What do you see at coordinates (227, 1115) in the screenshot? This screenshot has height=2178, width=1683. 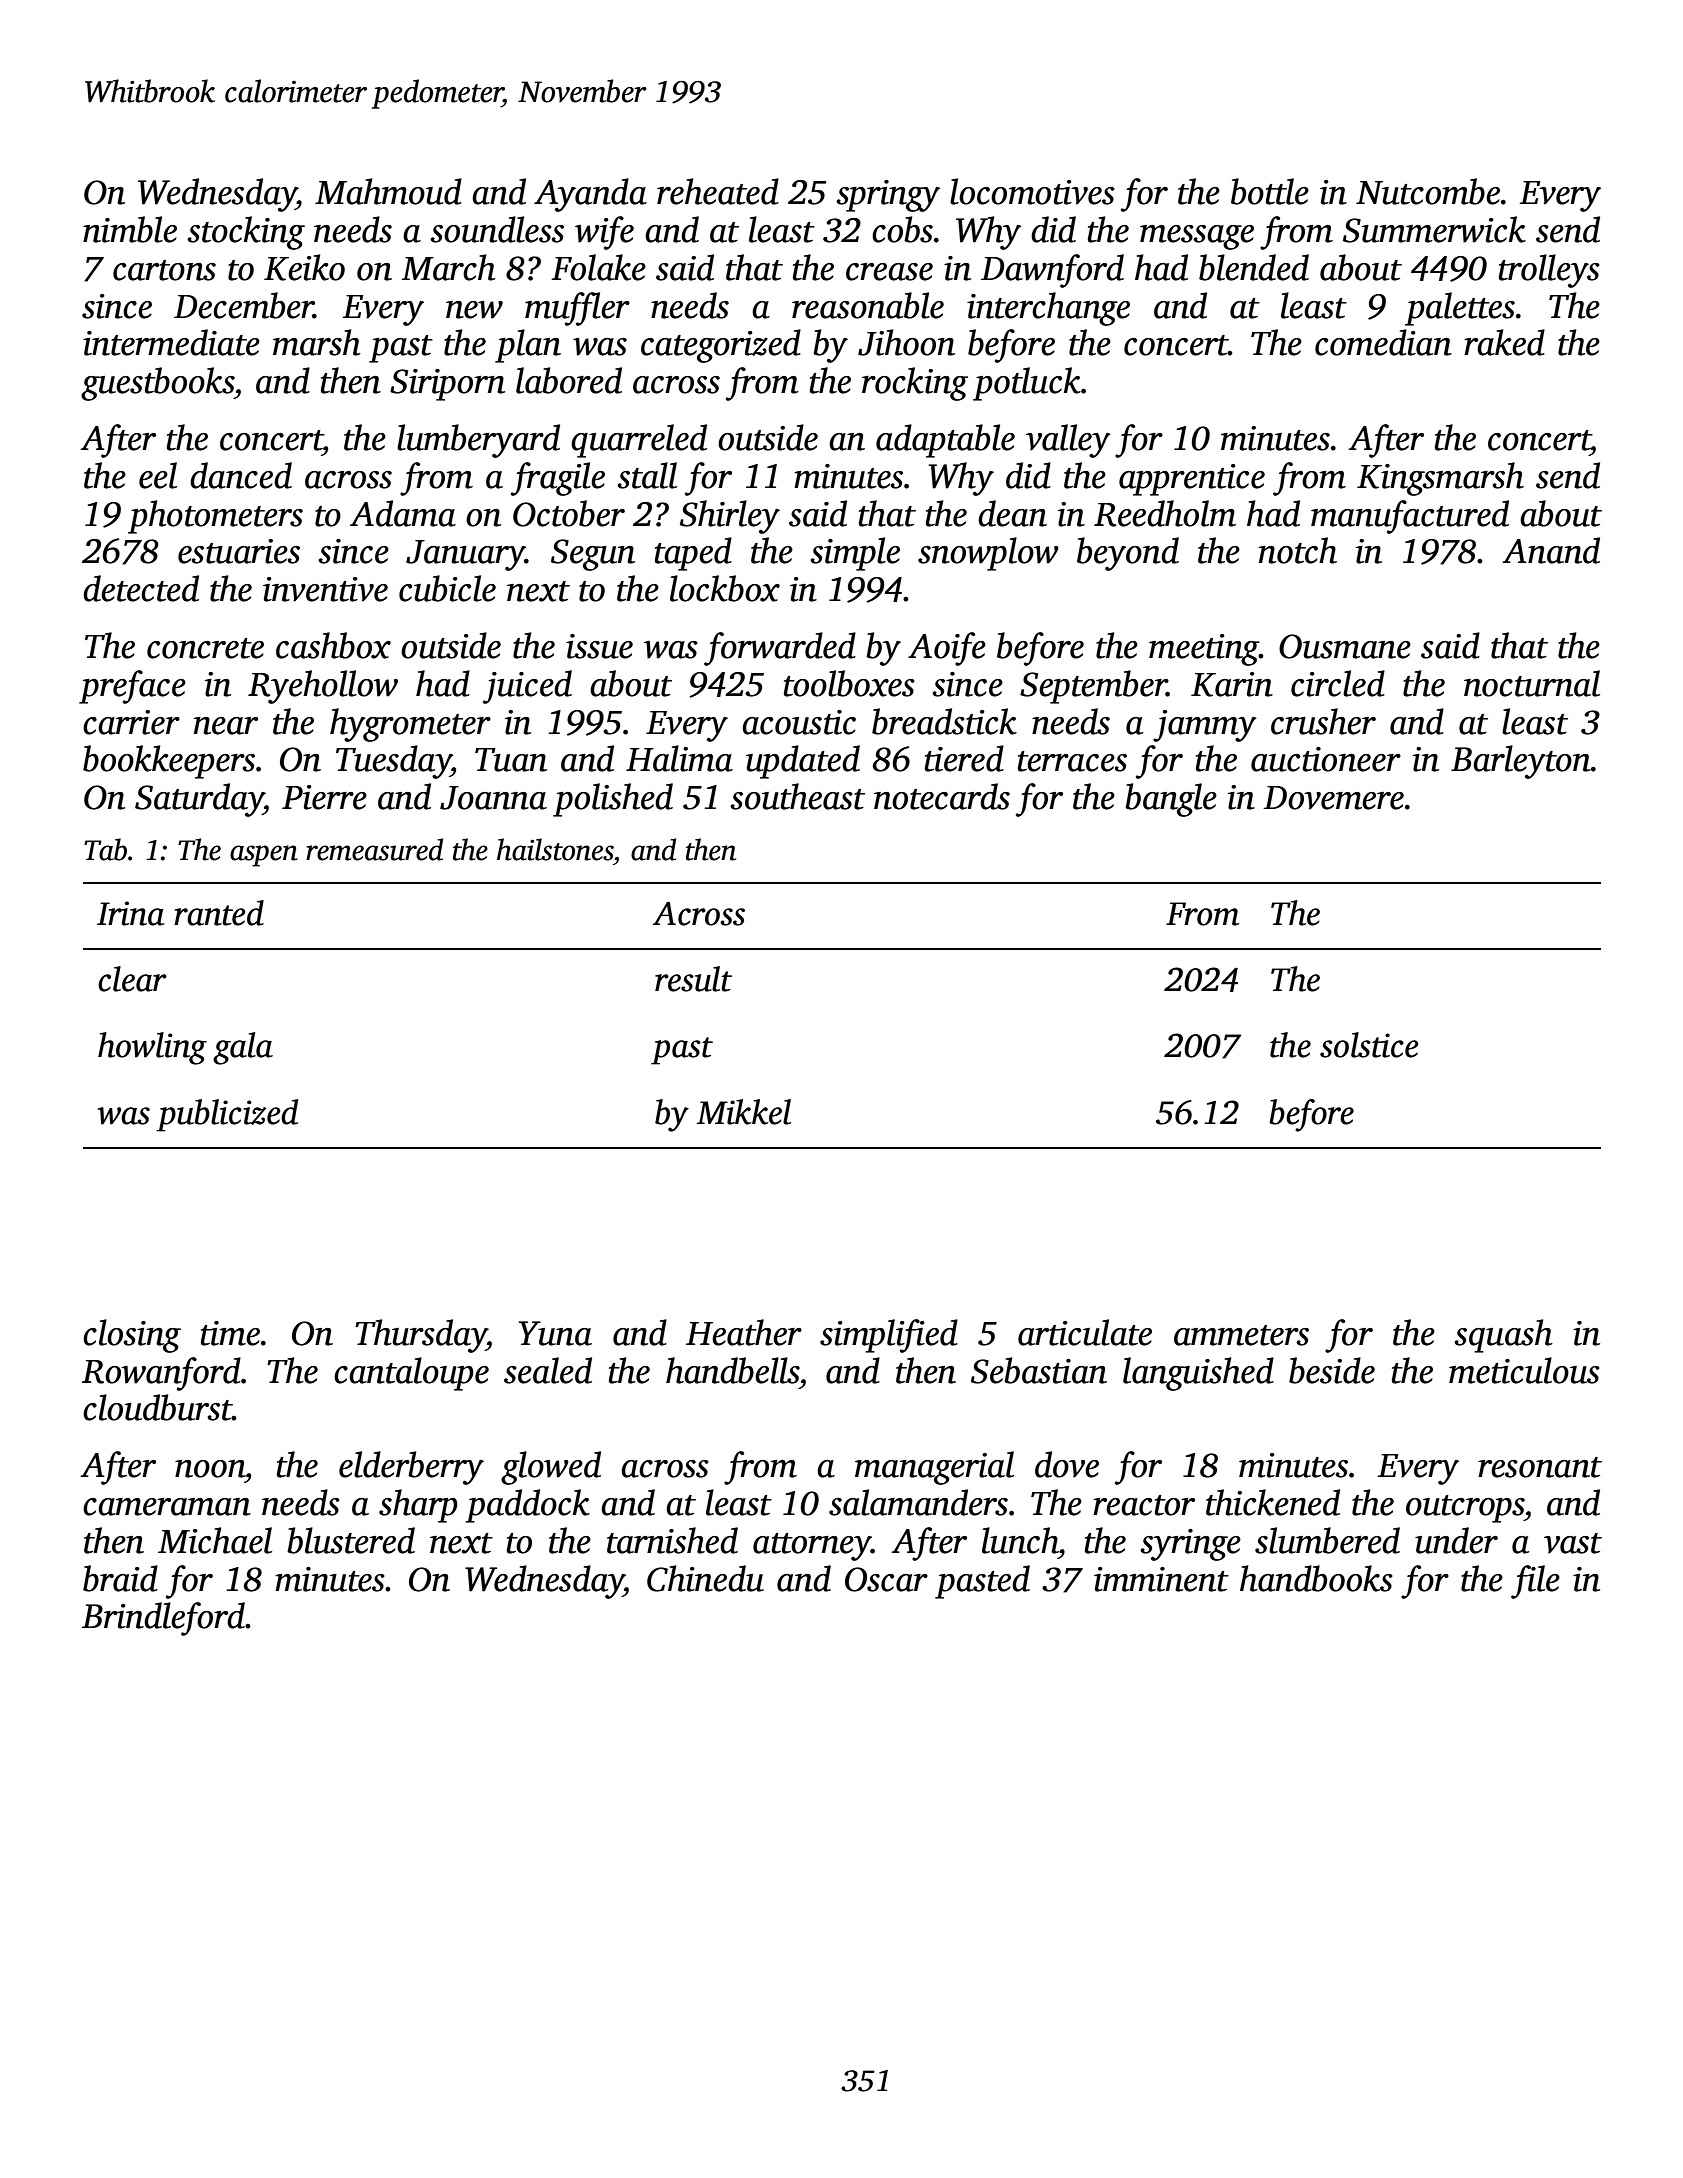 I see `publicized` at bounding box center [227, 1115].
